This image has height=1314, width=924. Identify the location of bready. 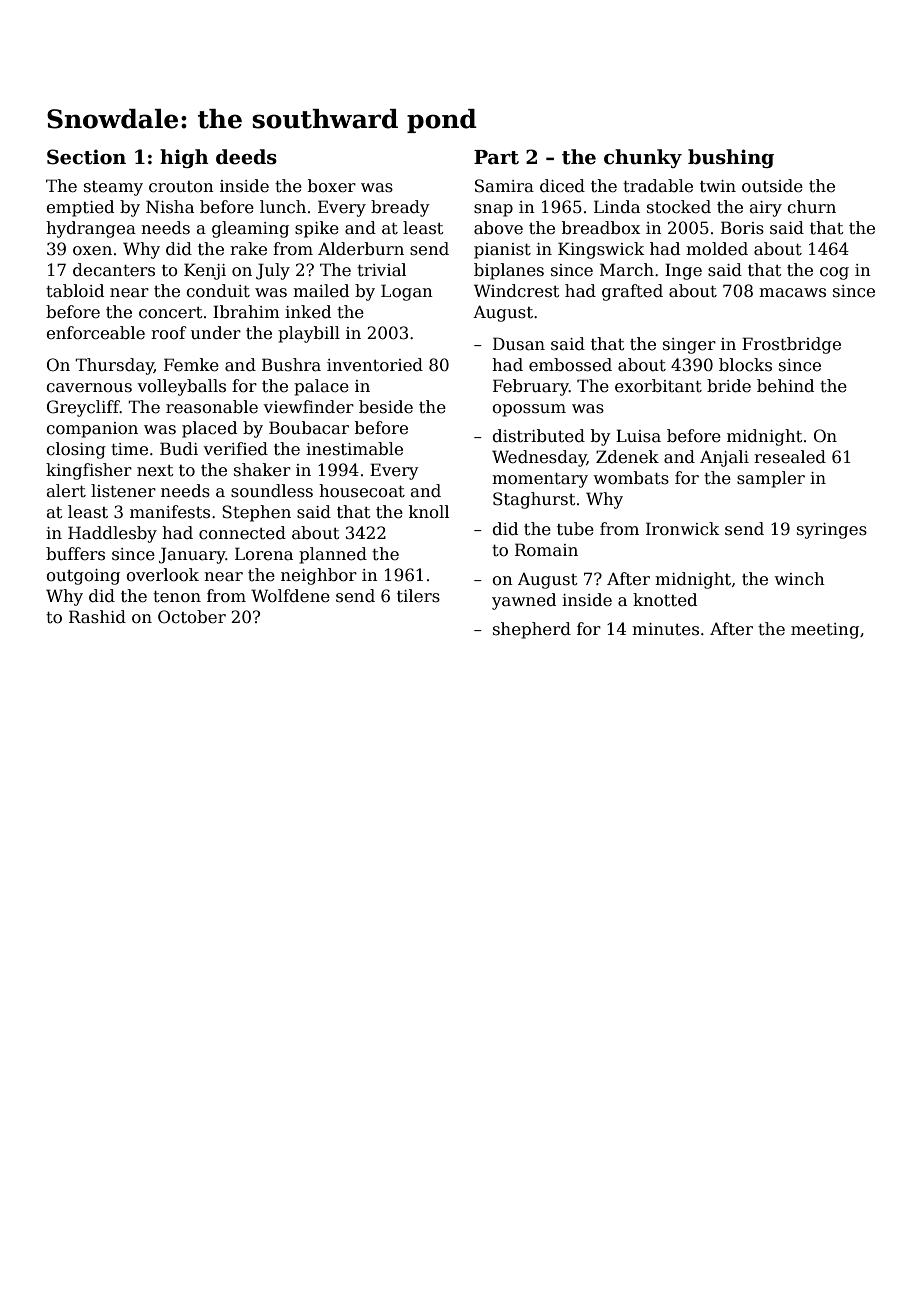
(400, 208).
